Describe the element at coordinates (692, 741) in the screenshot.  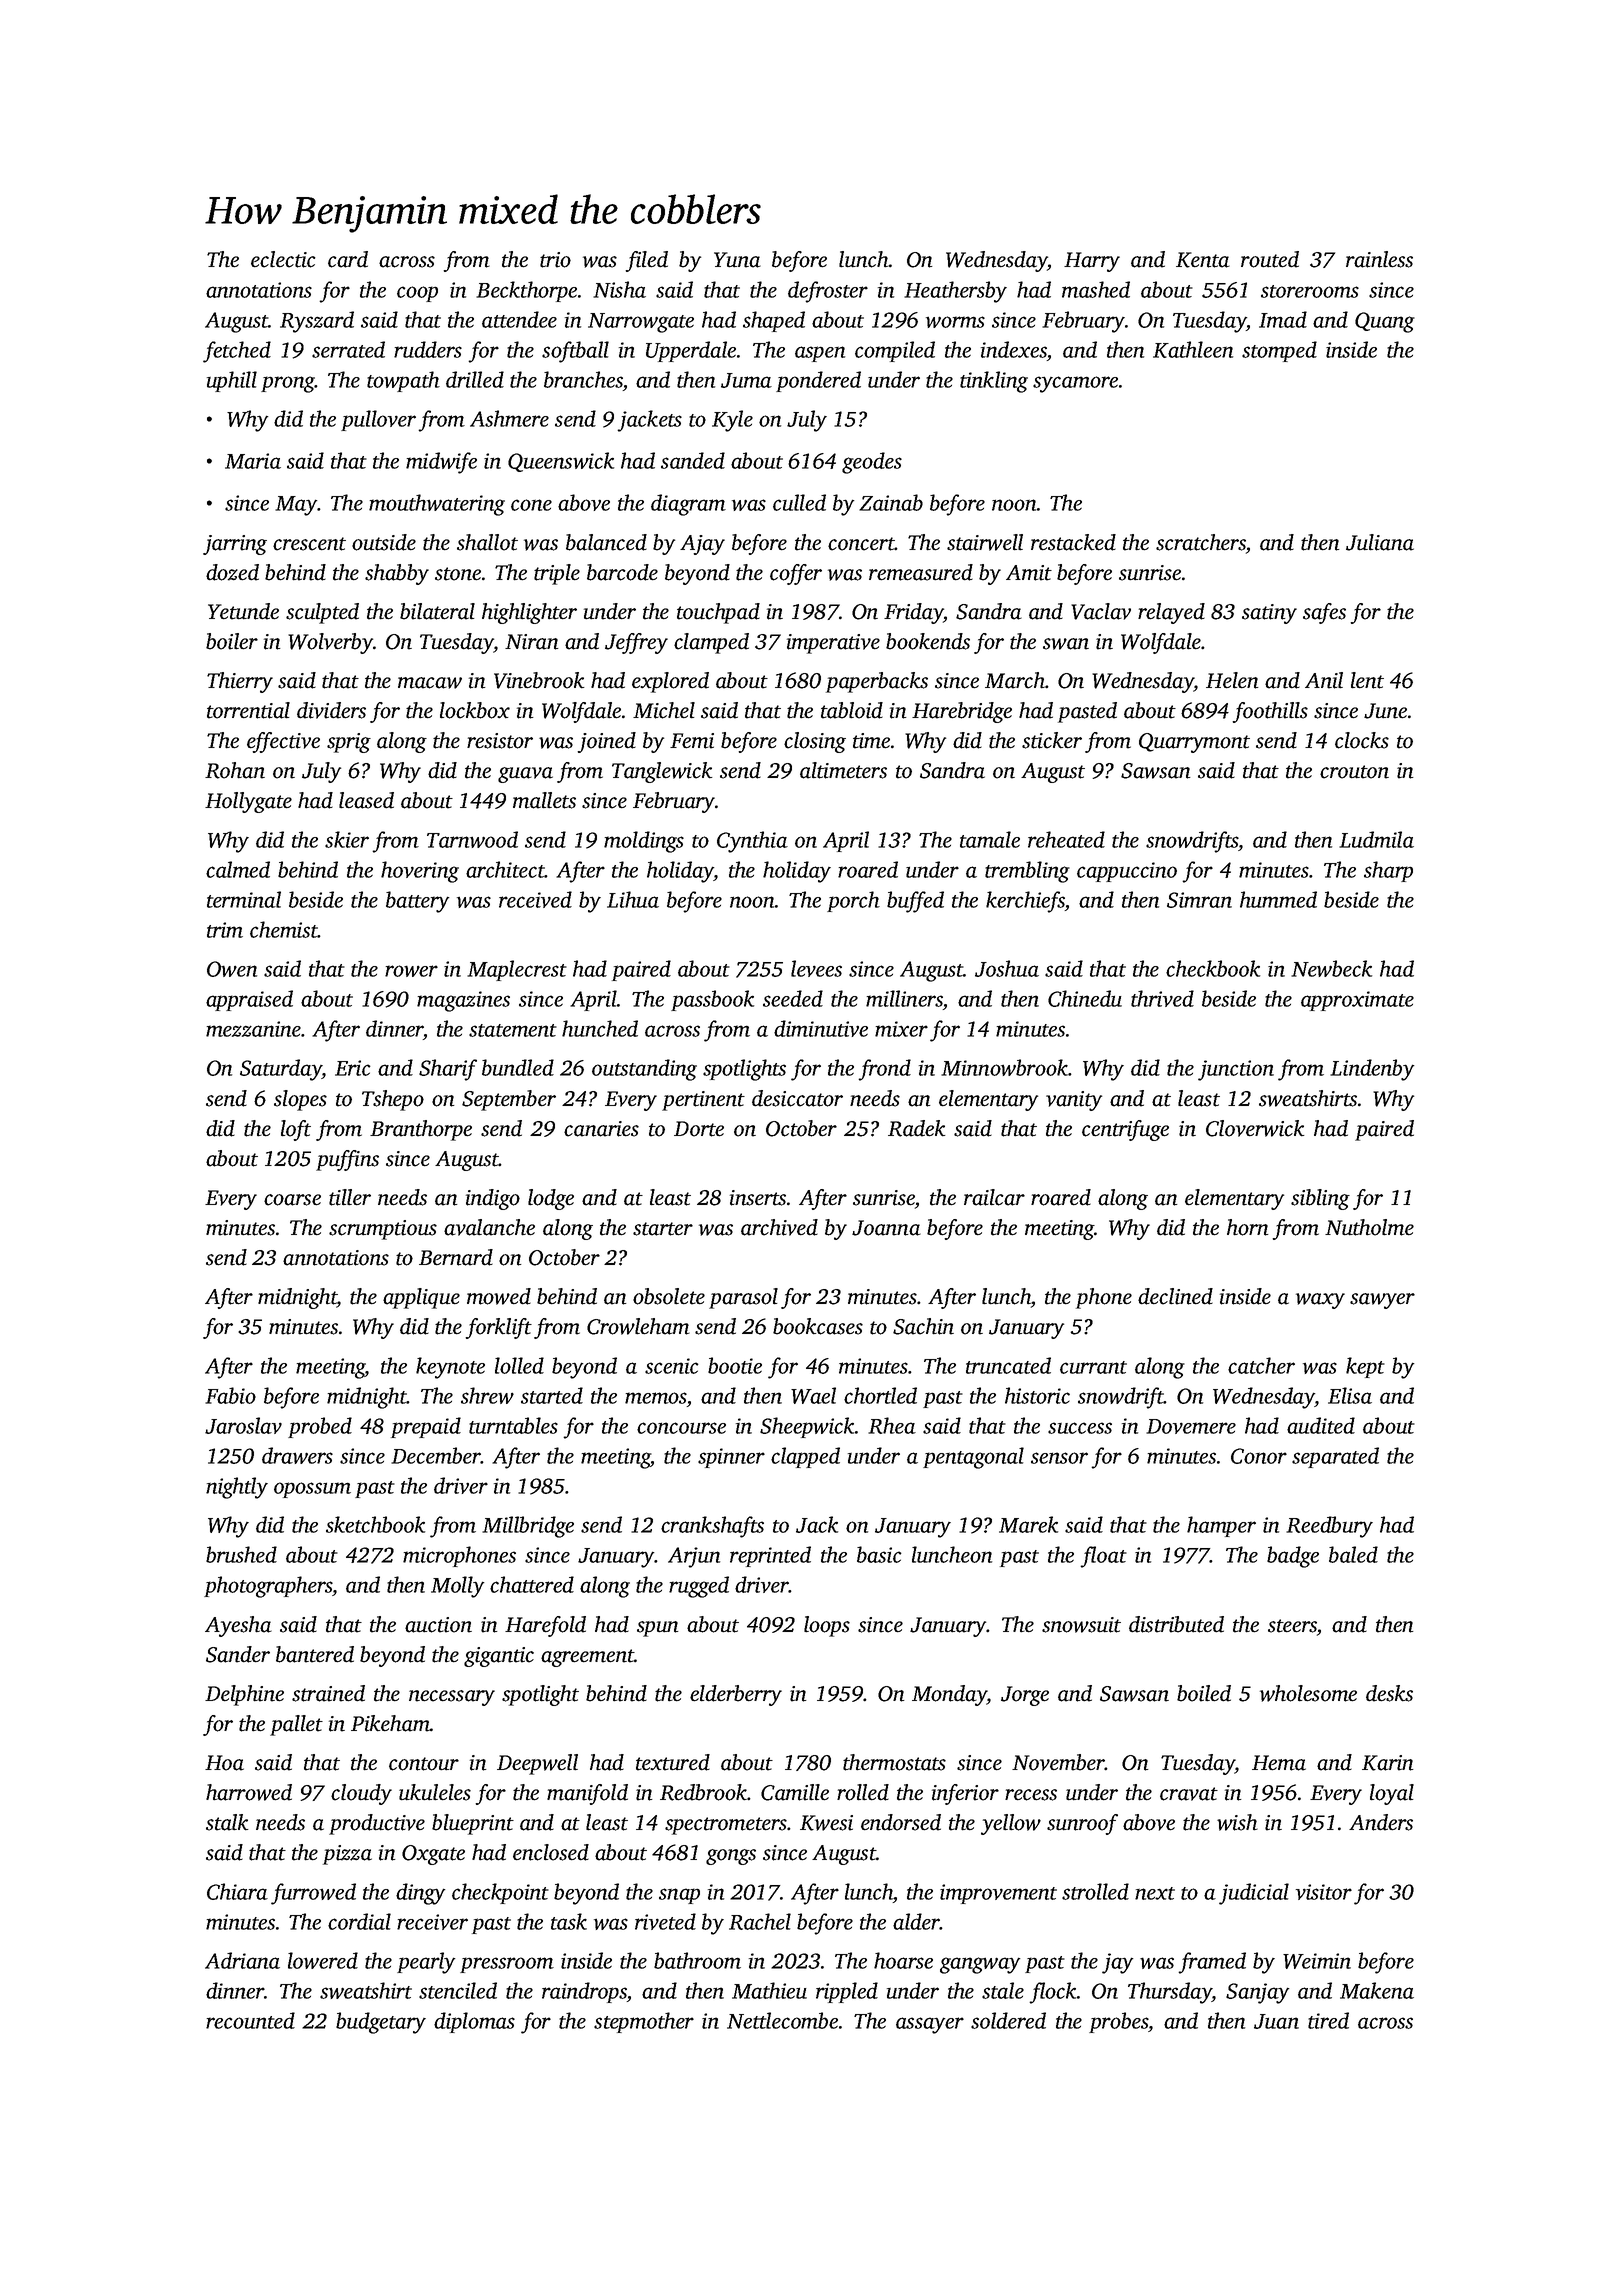
I see `Femi` at that location.
